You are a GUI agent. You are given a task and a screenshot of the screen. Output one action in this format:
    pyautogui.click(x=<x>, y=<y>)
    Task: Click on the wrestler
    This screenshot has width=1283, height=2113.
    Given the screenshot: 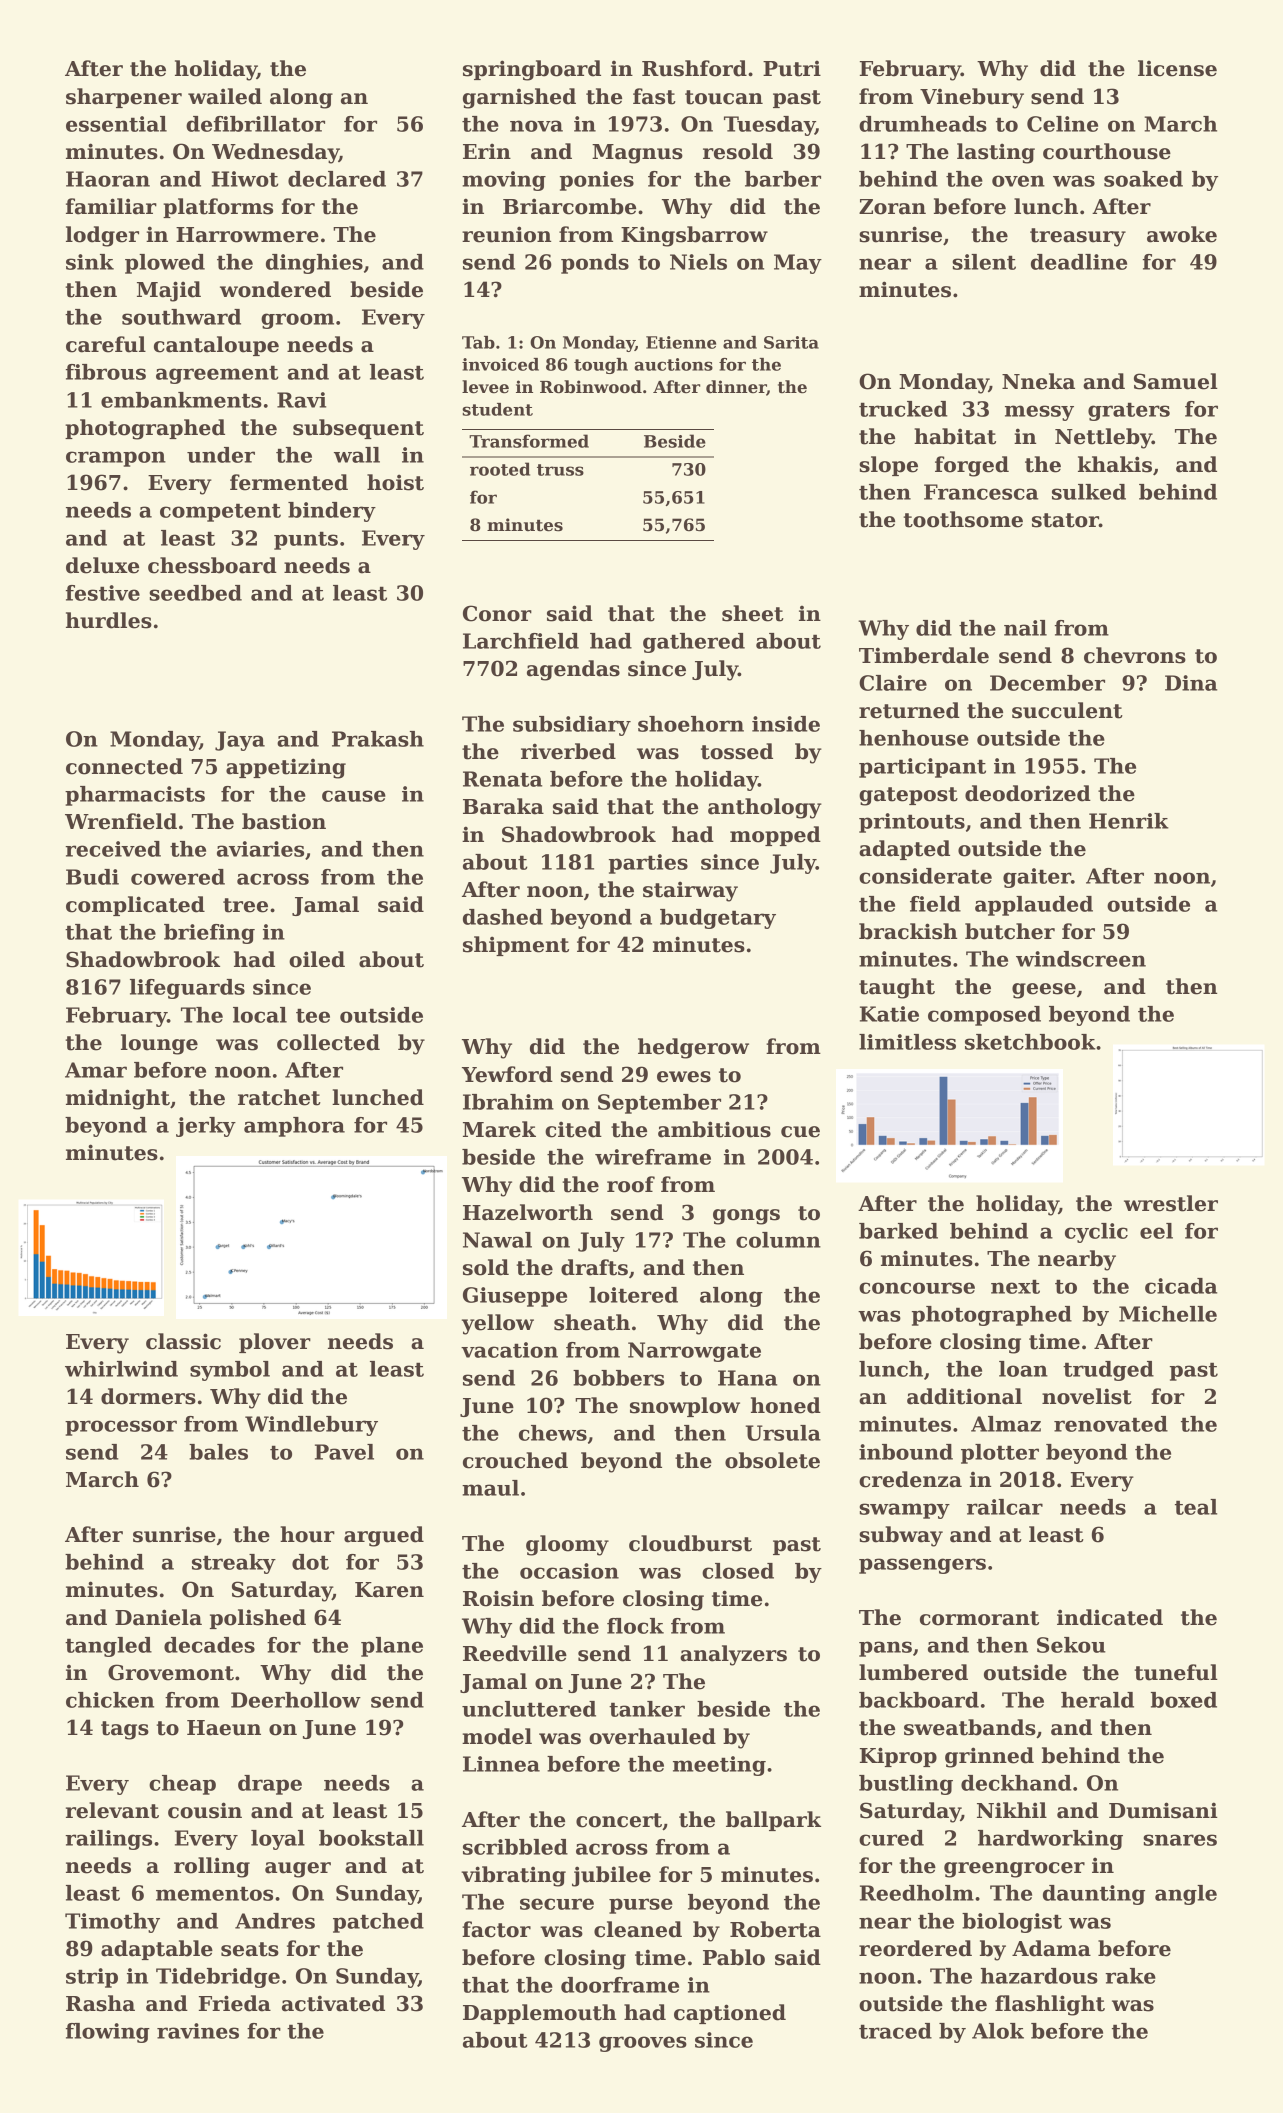 What is the action you would take?
    pyautogui.click(x=1171, y=1203)
